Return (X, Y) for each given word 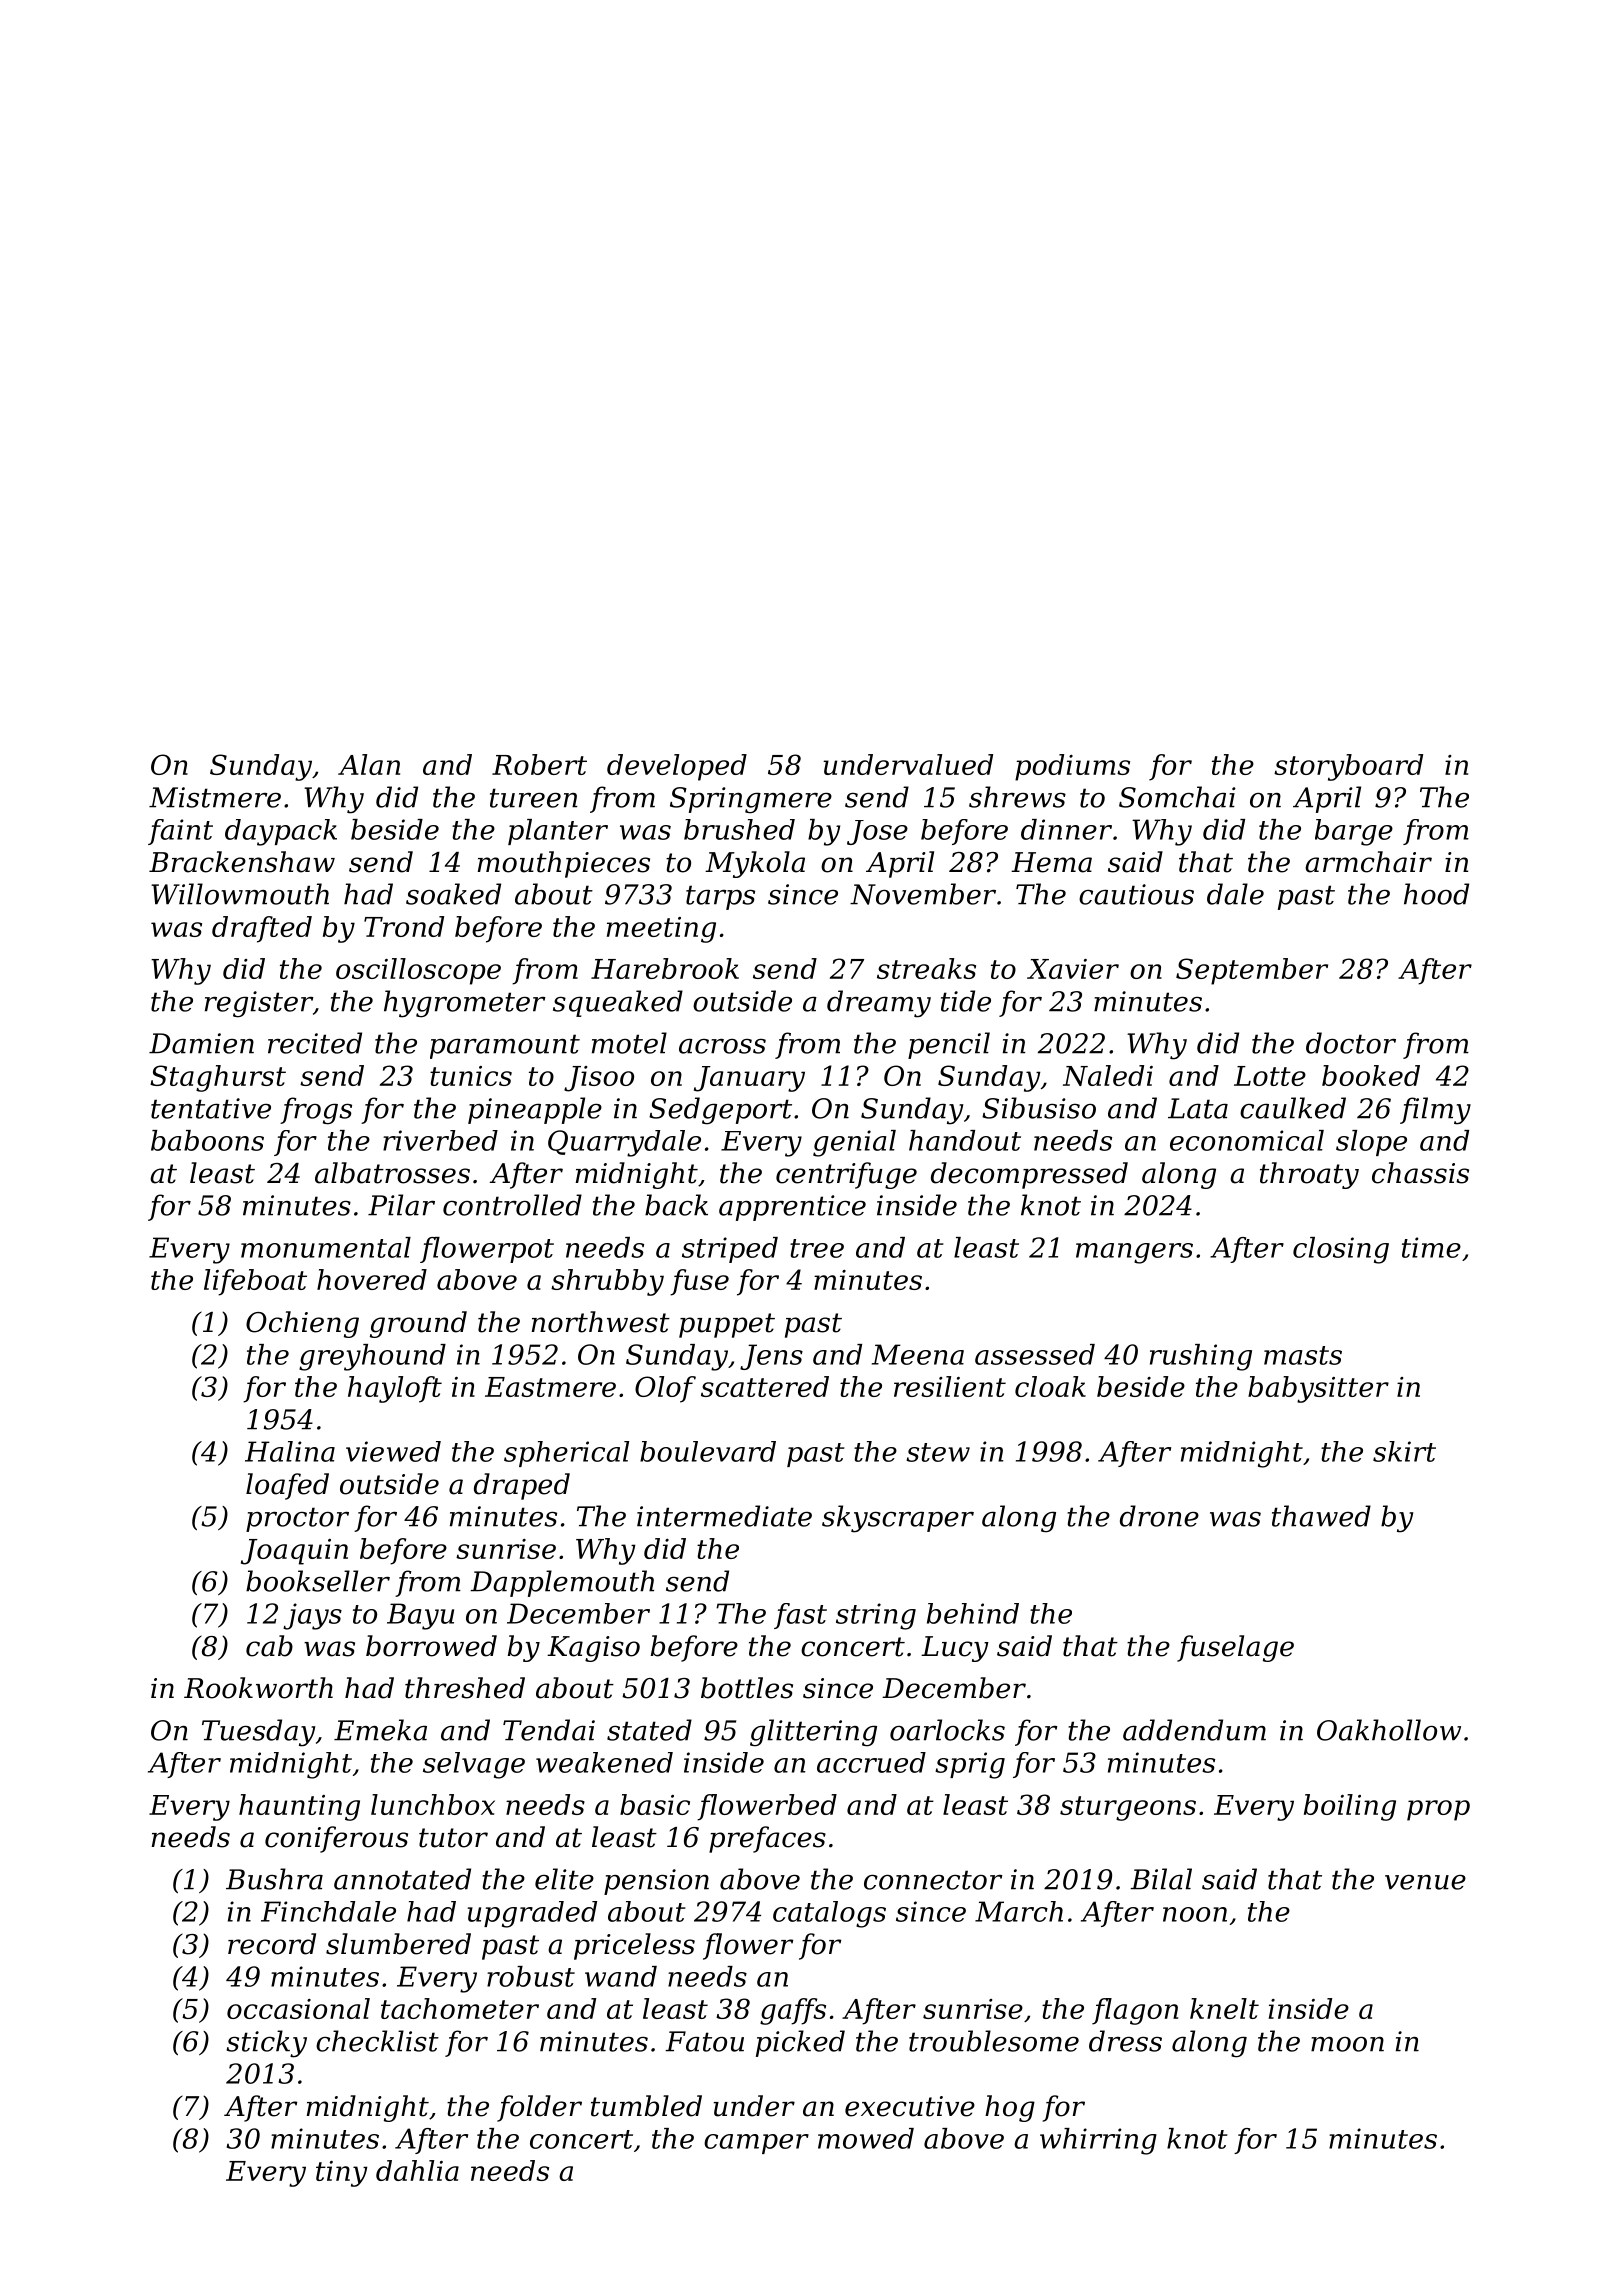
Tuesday (259, 1733)
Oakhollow (1389, 1730)
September (1252, 971)
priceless (634, 1946)
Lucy (955, 1649)
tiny (342, 2174)
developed (677, 767)
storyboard (1348, 767)
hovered (372, 1279)
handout (965, 1140)
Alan (369, 764)
